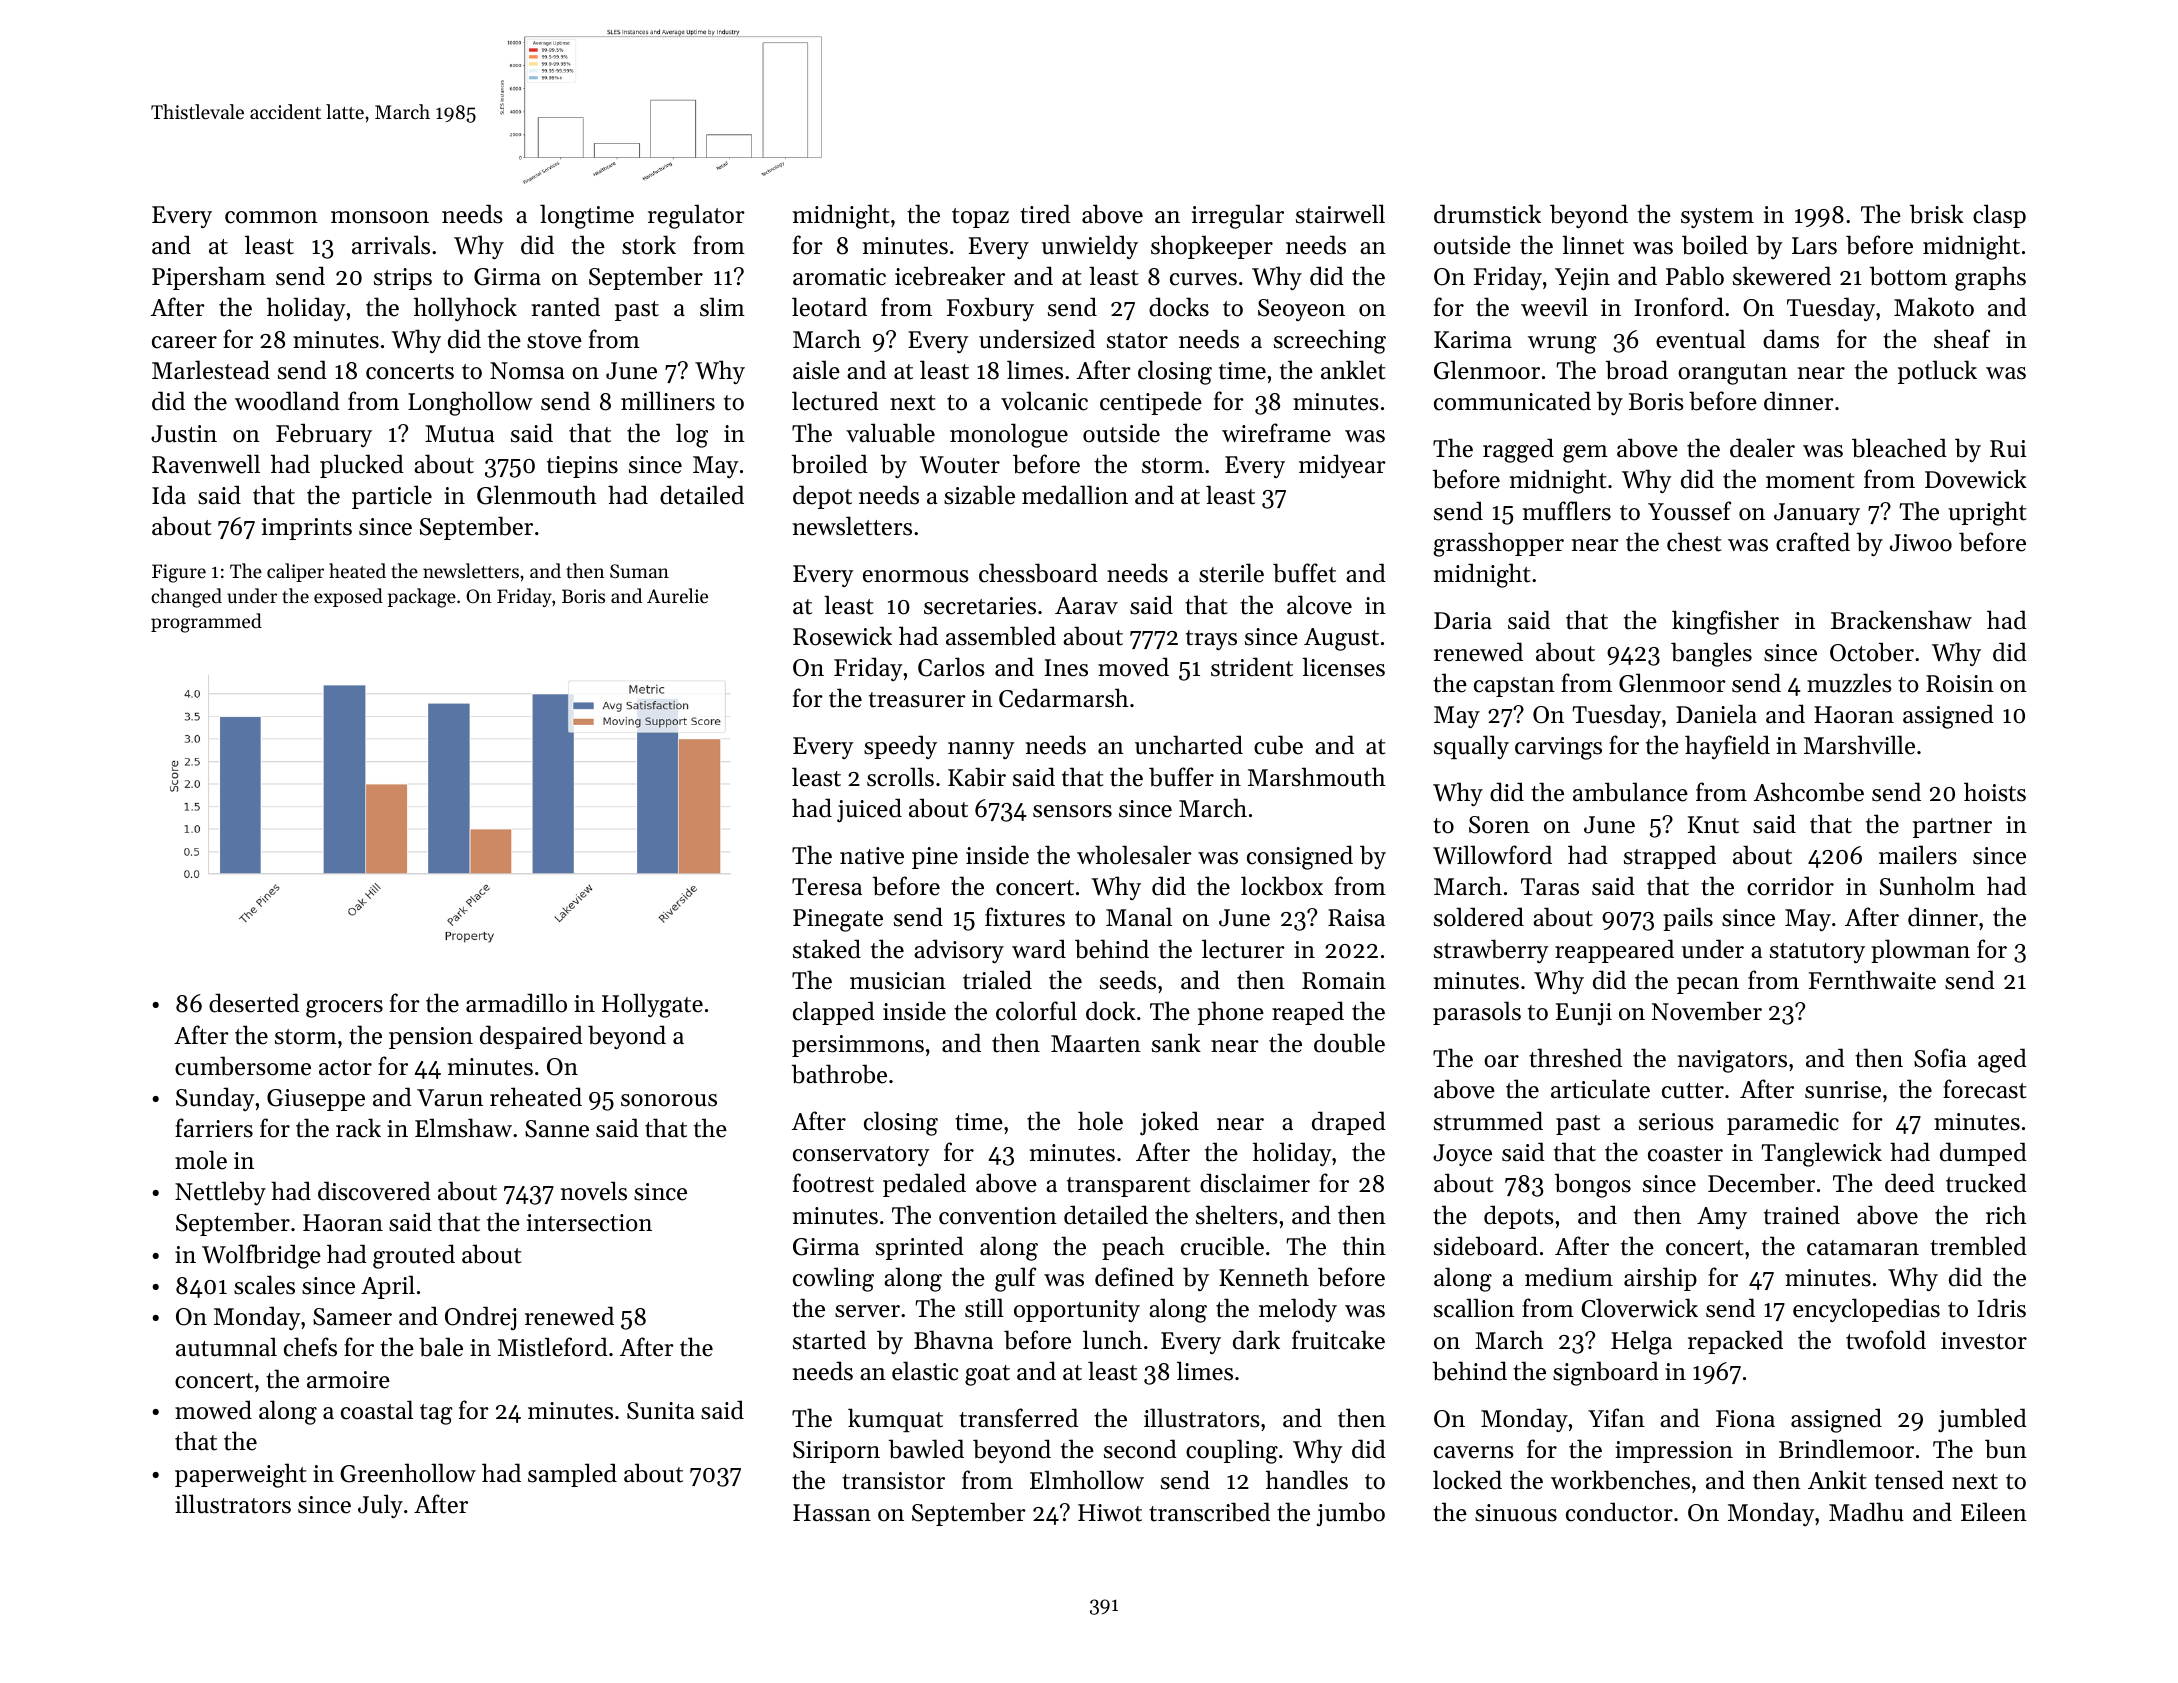 This screenshot has height=1683, width=2178. Describe the element at coordinates (1128, 980) in the screenshot. I see `seeds` at that location.
